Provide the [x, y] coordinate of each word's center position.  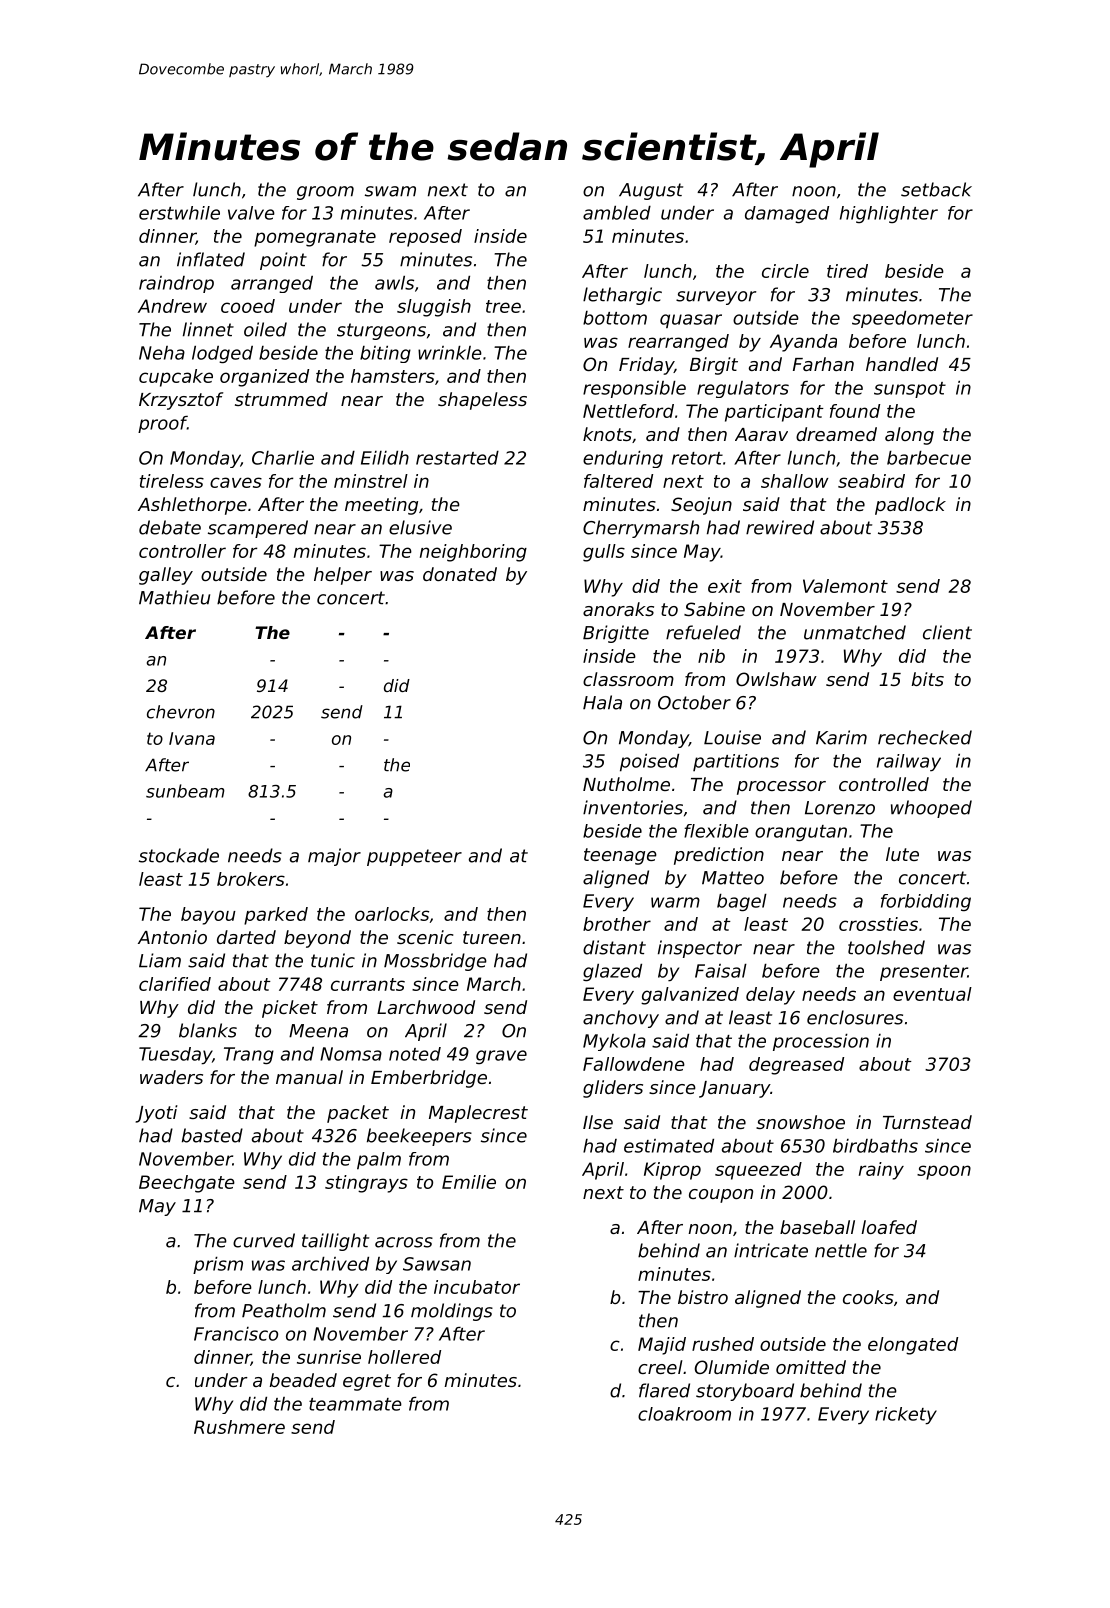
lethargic [622, 296]
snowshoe [800, 1122]
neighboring [473, 553]
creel [660, 1367]
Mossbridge [435, 962]
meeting [381, 506]
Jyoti [156, 1114]
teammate [355, 1404]
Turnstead [927, 1122]
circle [785, 271]
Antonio [172, 937]
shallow [795, 481]
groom [325, 193]
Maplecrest [478, 1114]
